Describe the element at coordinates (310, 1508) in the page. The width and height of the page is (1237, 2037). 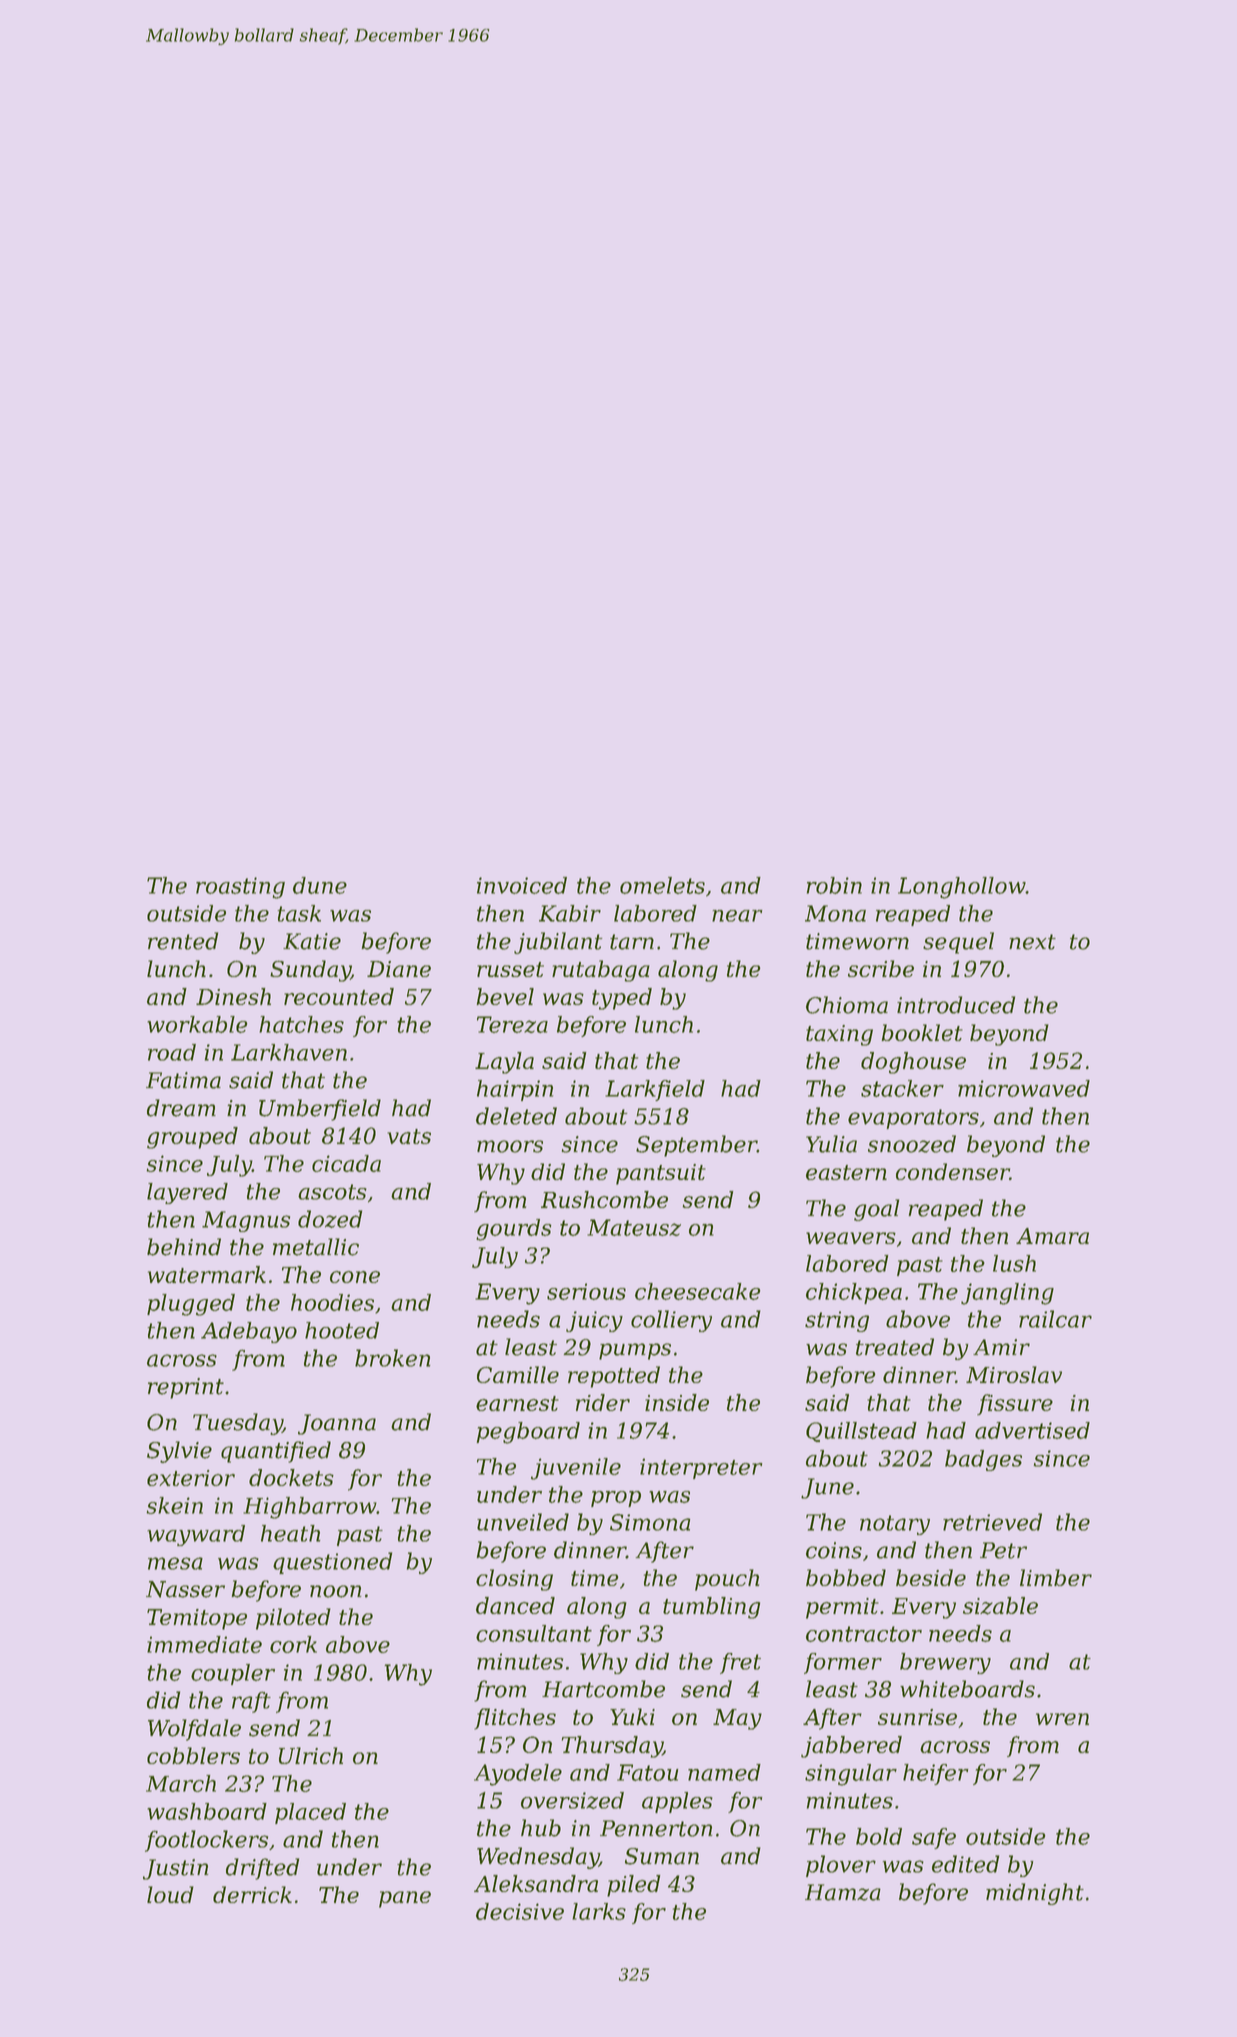
I see `Highbarrow` at that location.
